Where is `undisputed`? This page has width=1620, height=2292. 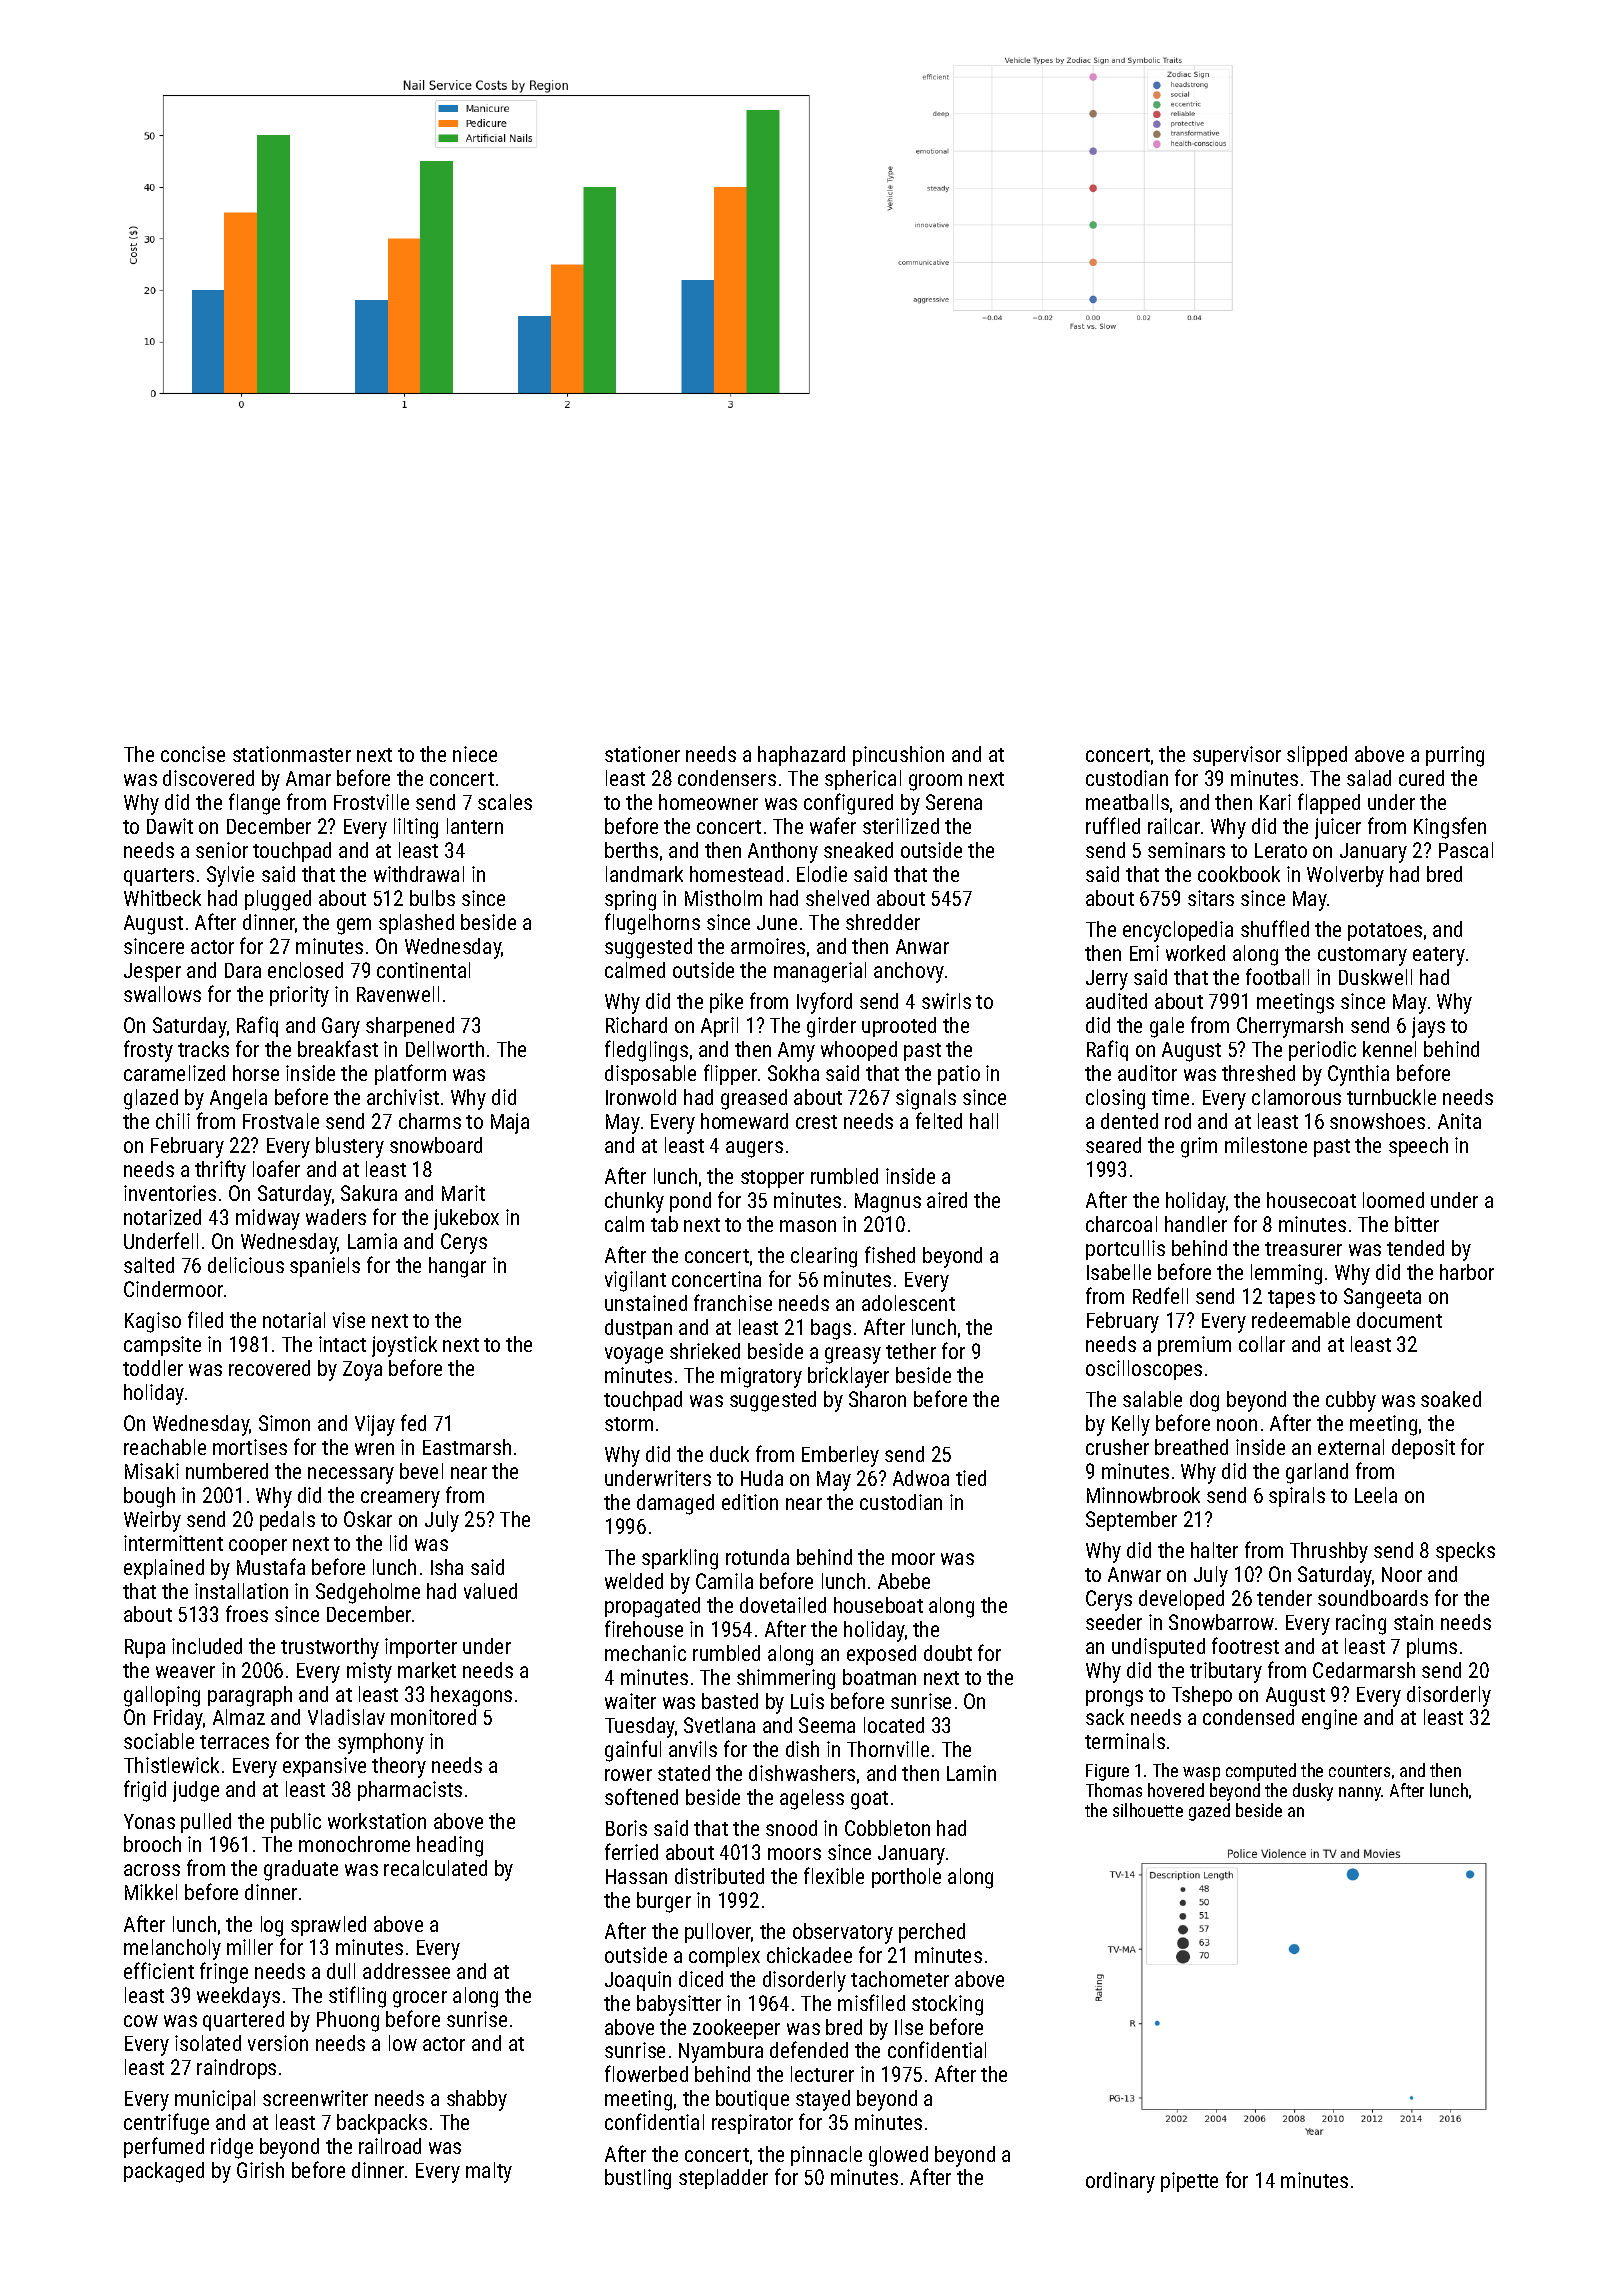
undisputed is located at coordinates (1158, 1648).
